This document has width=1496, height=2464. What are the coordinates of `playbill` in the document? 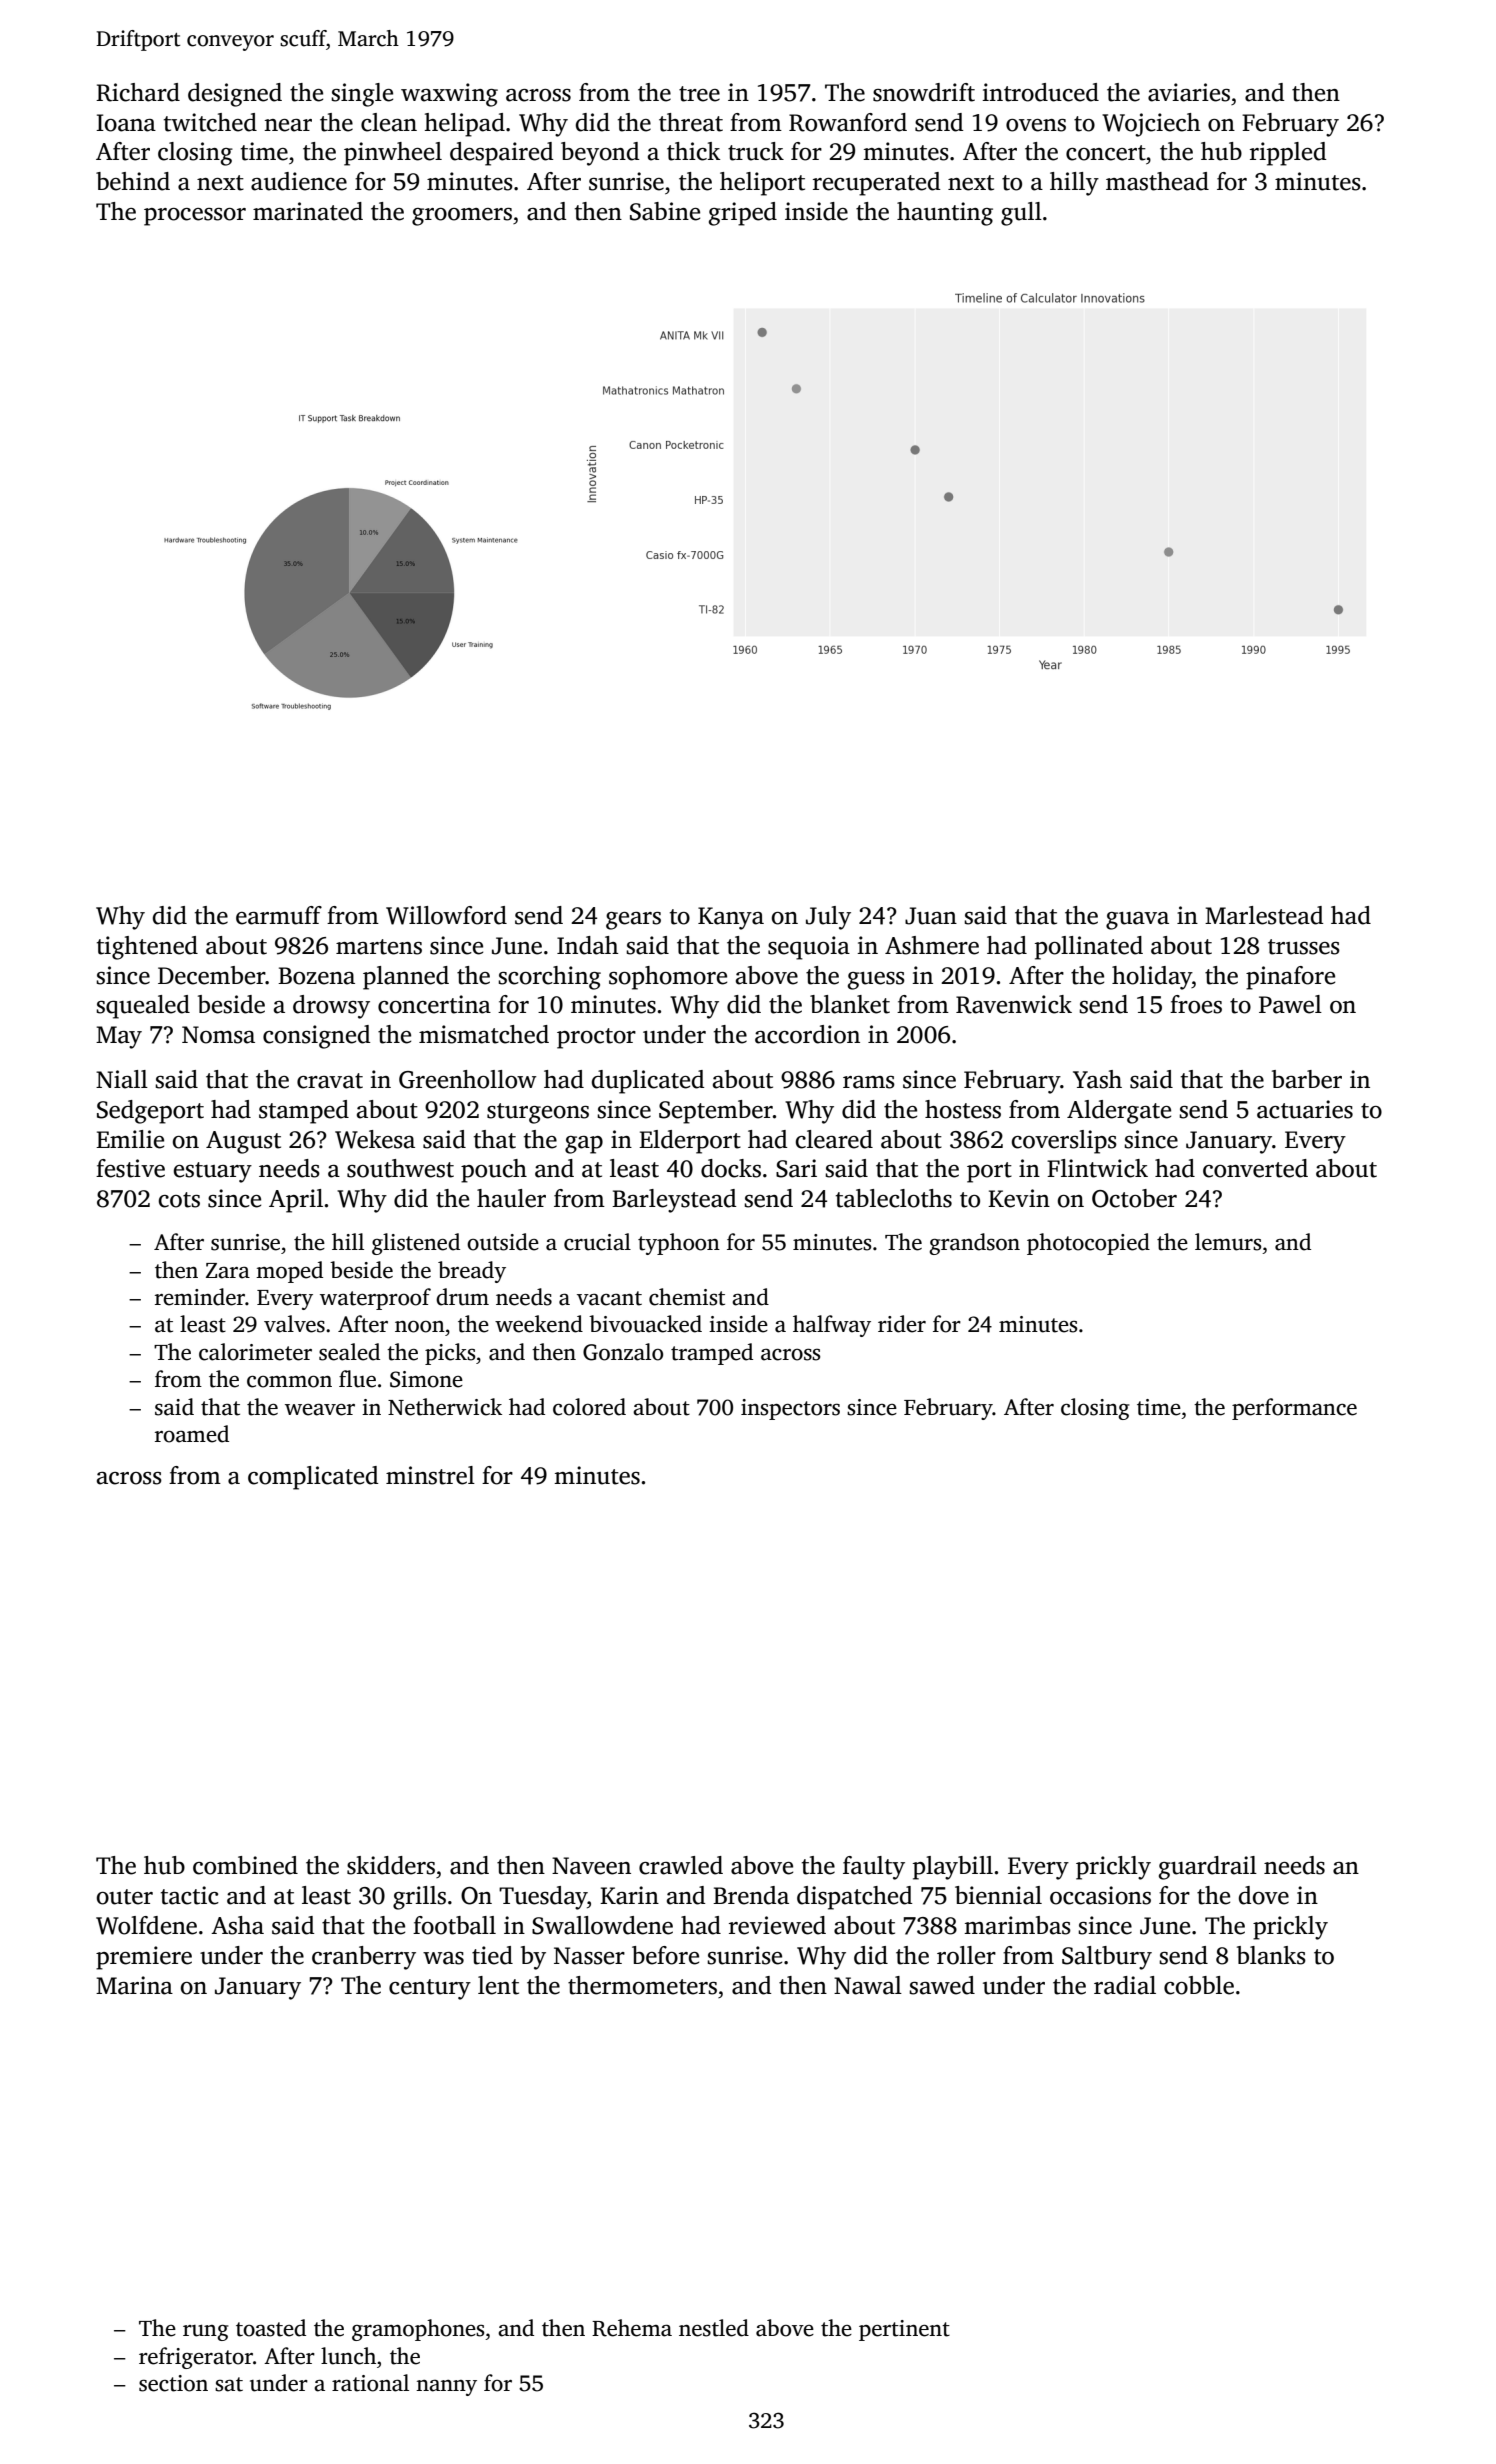 It's located at (953, 1868).
